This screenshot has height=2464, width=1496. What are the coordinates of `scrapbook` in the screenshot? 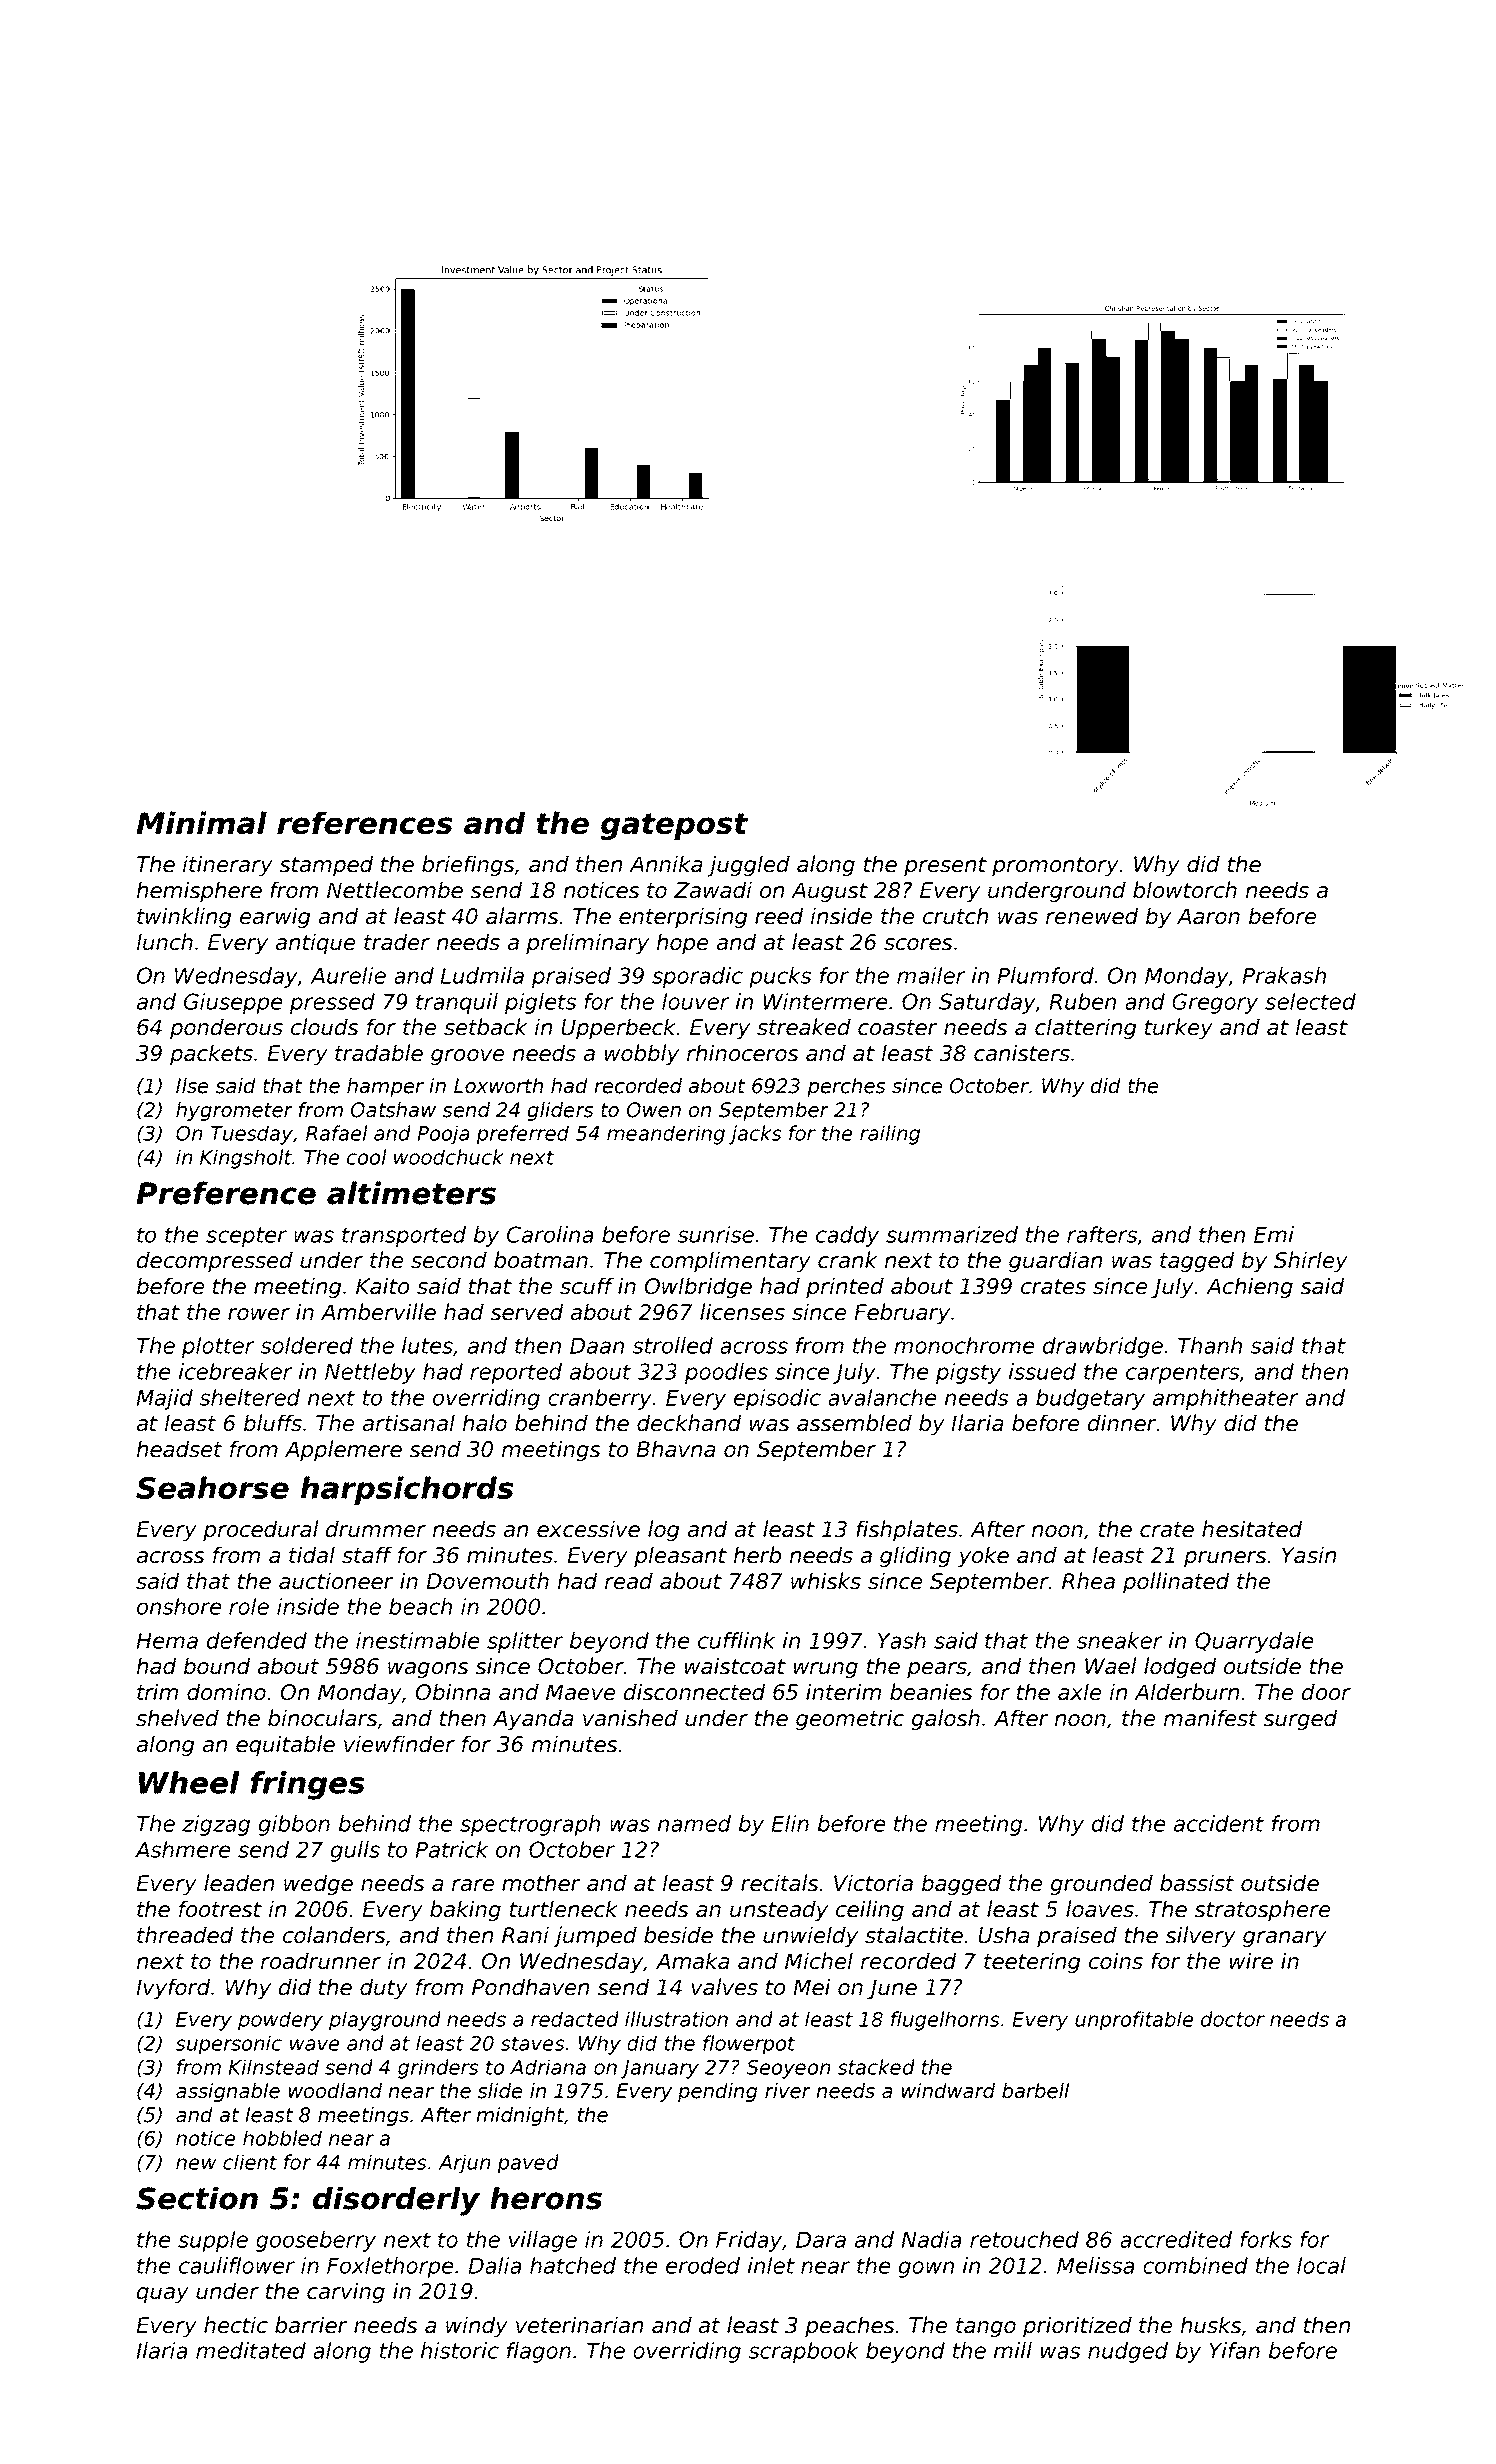 It's located at (804, 2352).
